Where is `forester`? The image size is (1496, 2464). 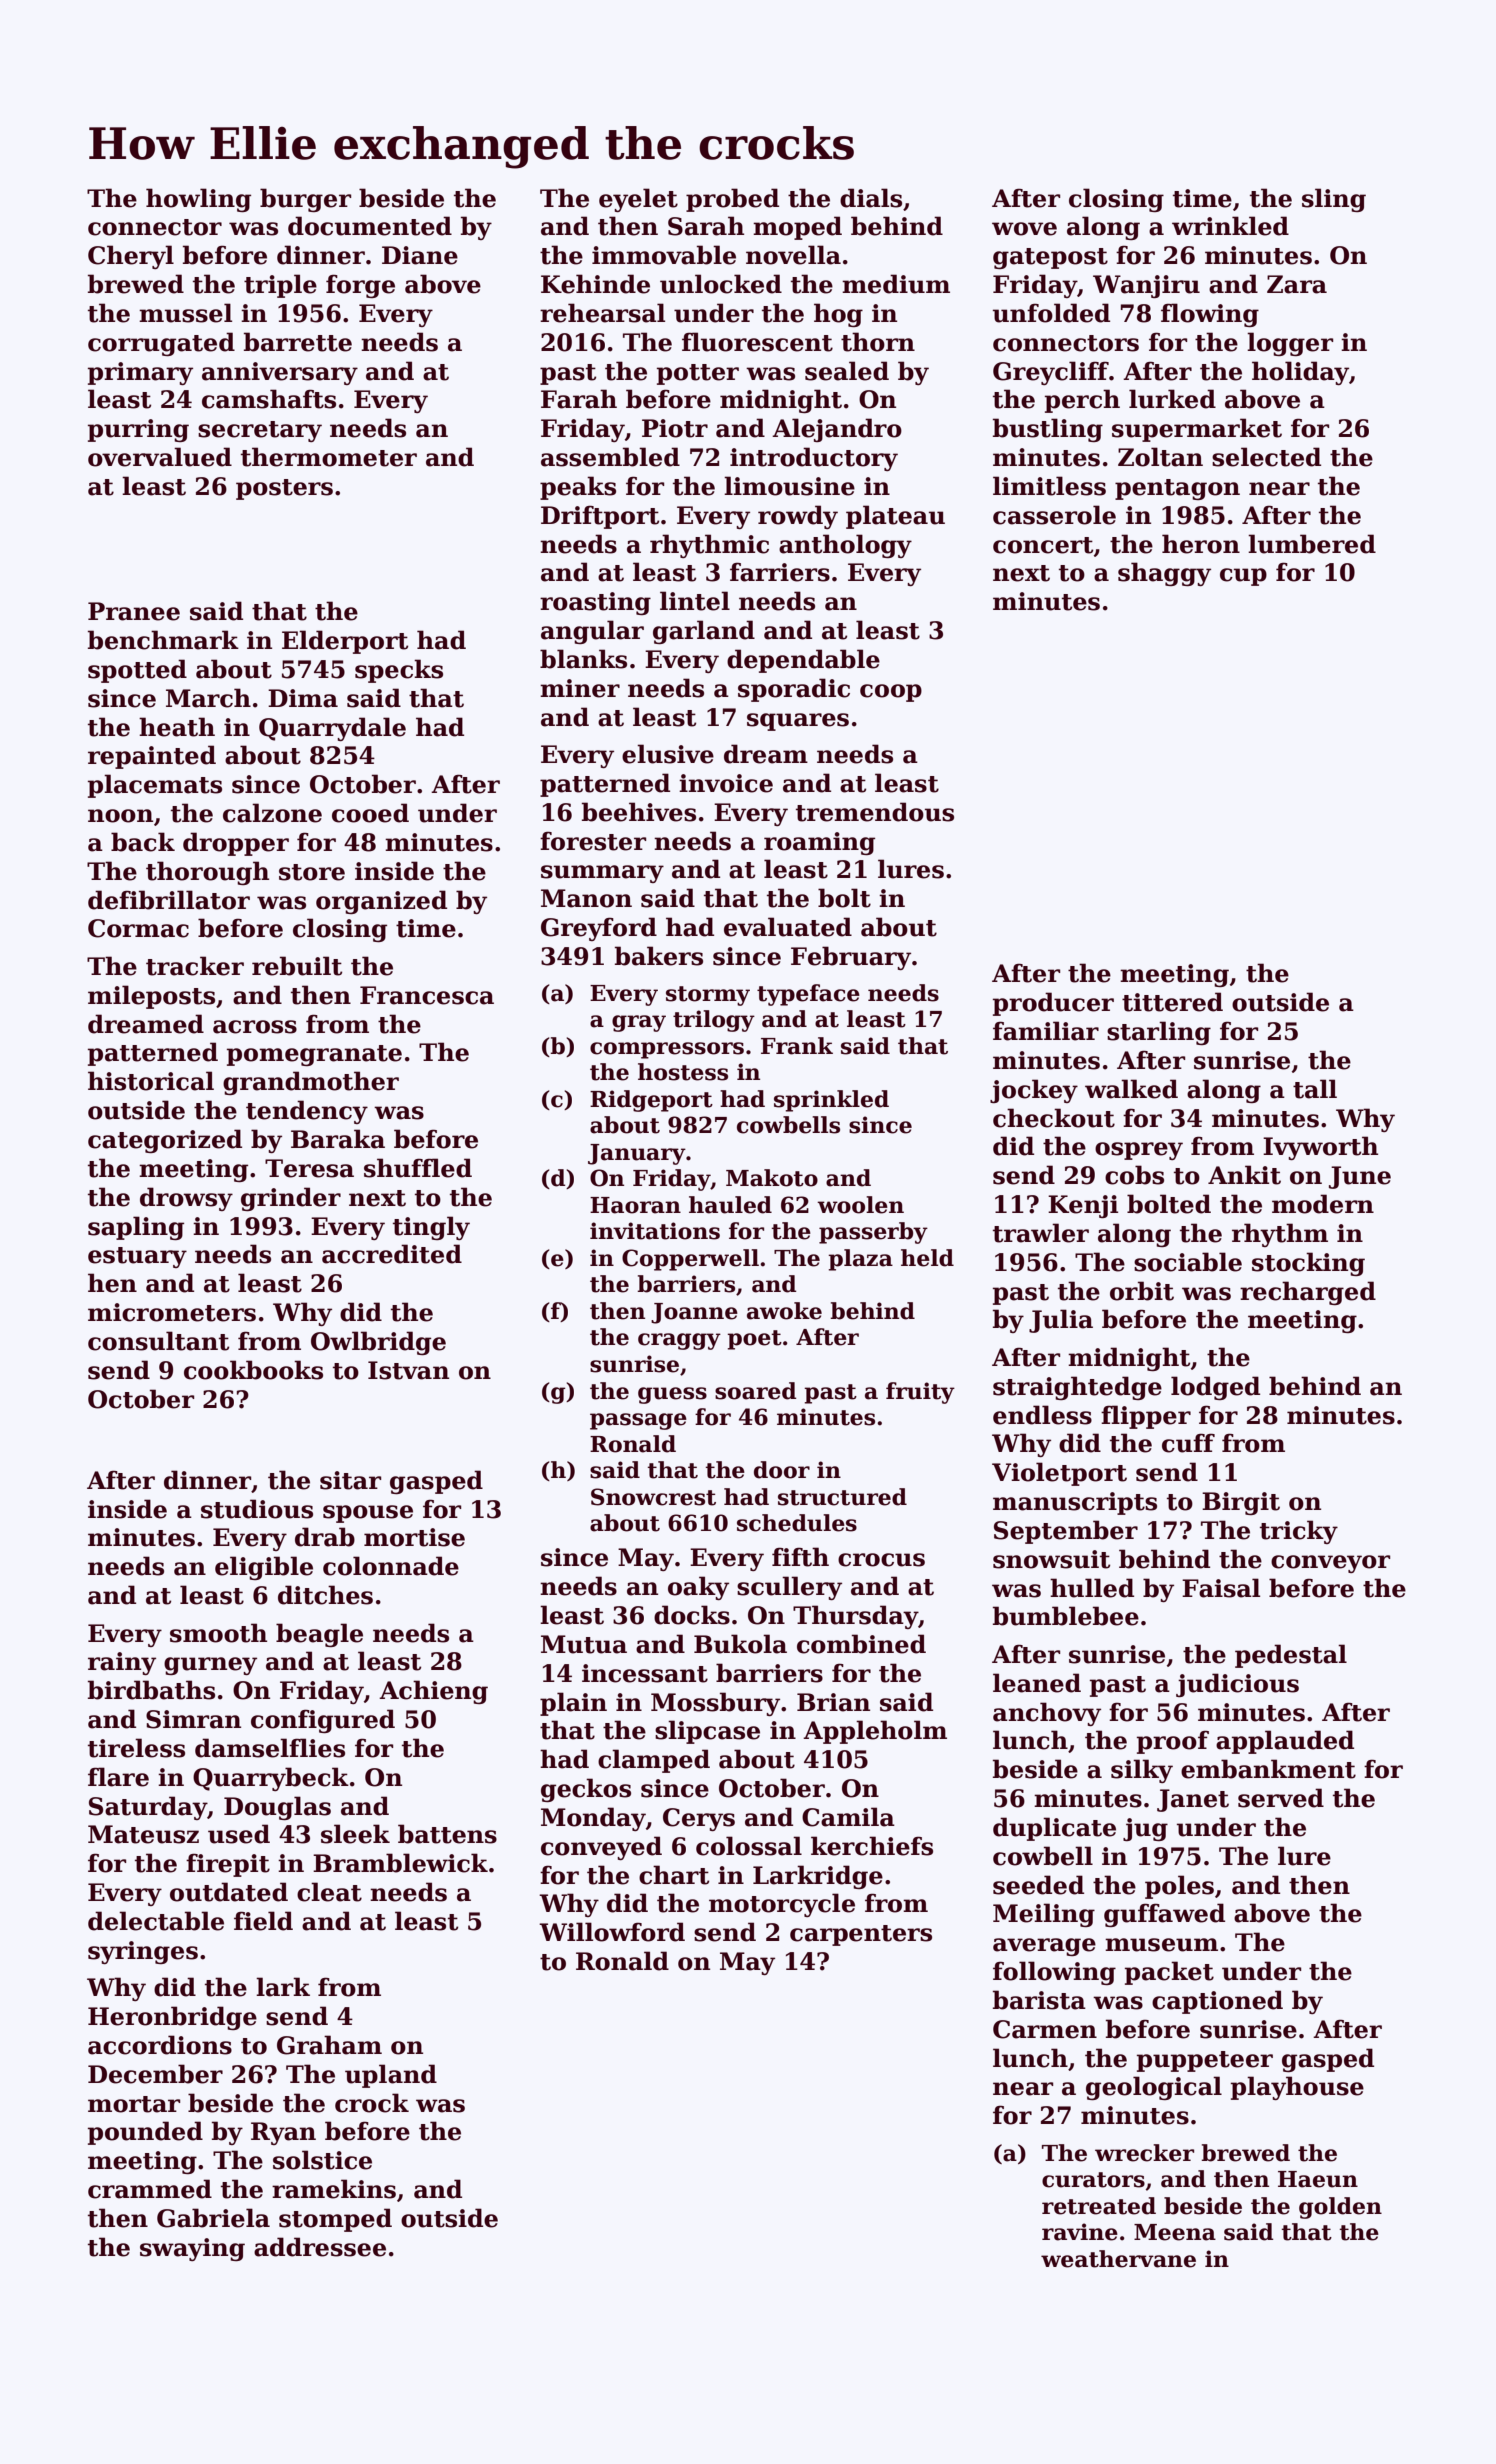
forester is located at coordinates (593, 841).
